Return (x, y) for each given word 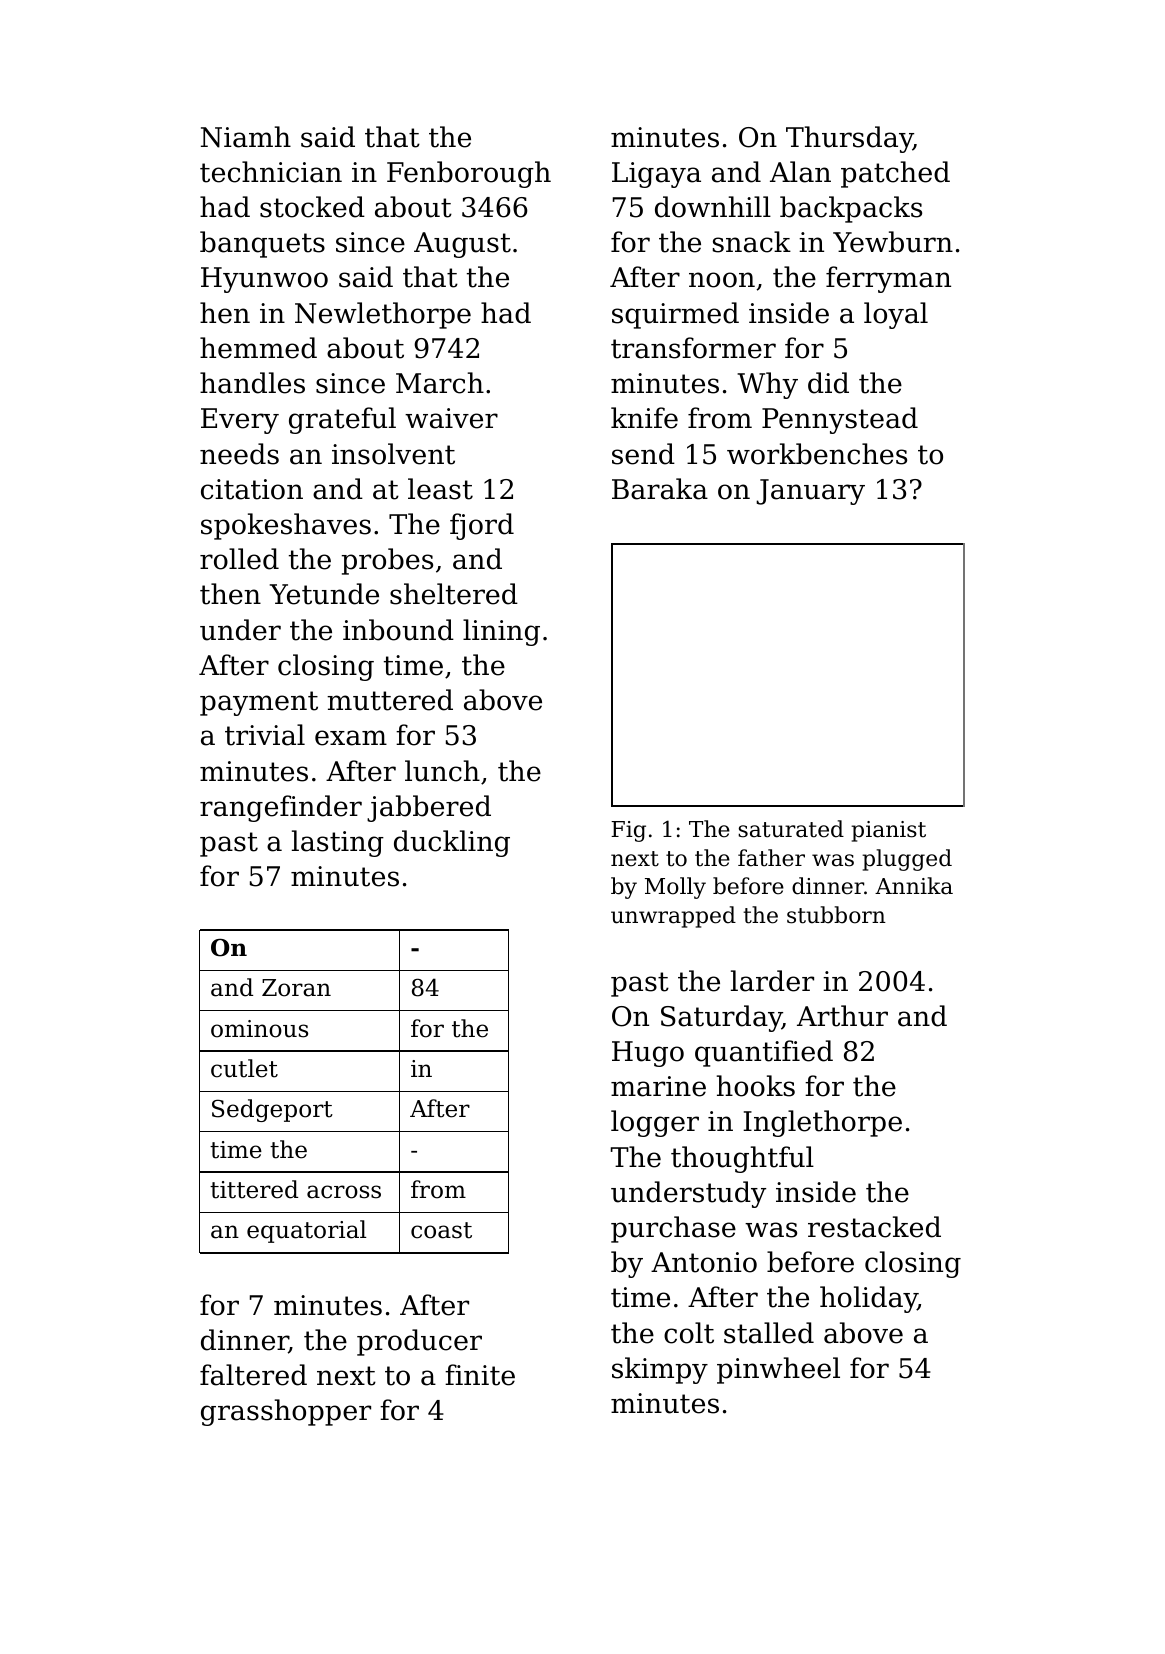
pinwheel (778, 1370)
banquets (262, 244)
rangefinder (281, 808)
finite (480, 1375)
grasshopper (286, 1412)
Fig (628, 831)
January (810, 492)
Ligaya (656, 175)
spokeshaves (286, 526)
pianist (888, 831)
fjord (482, 526)
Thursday (849, 139)
